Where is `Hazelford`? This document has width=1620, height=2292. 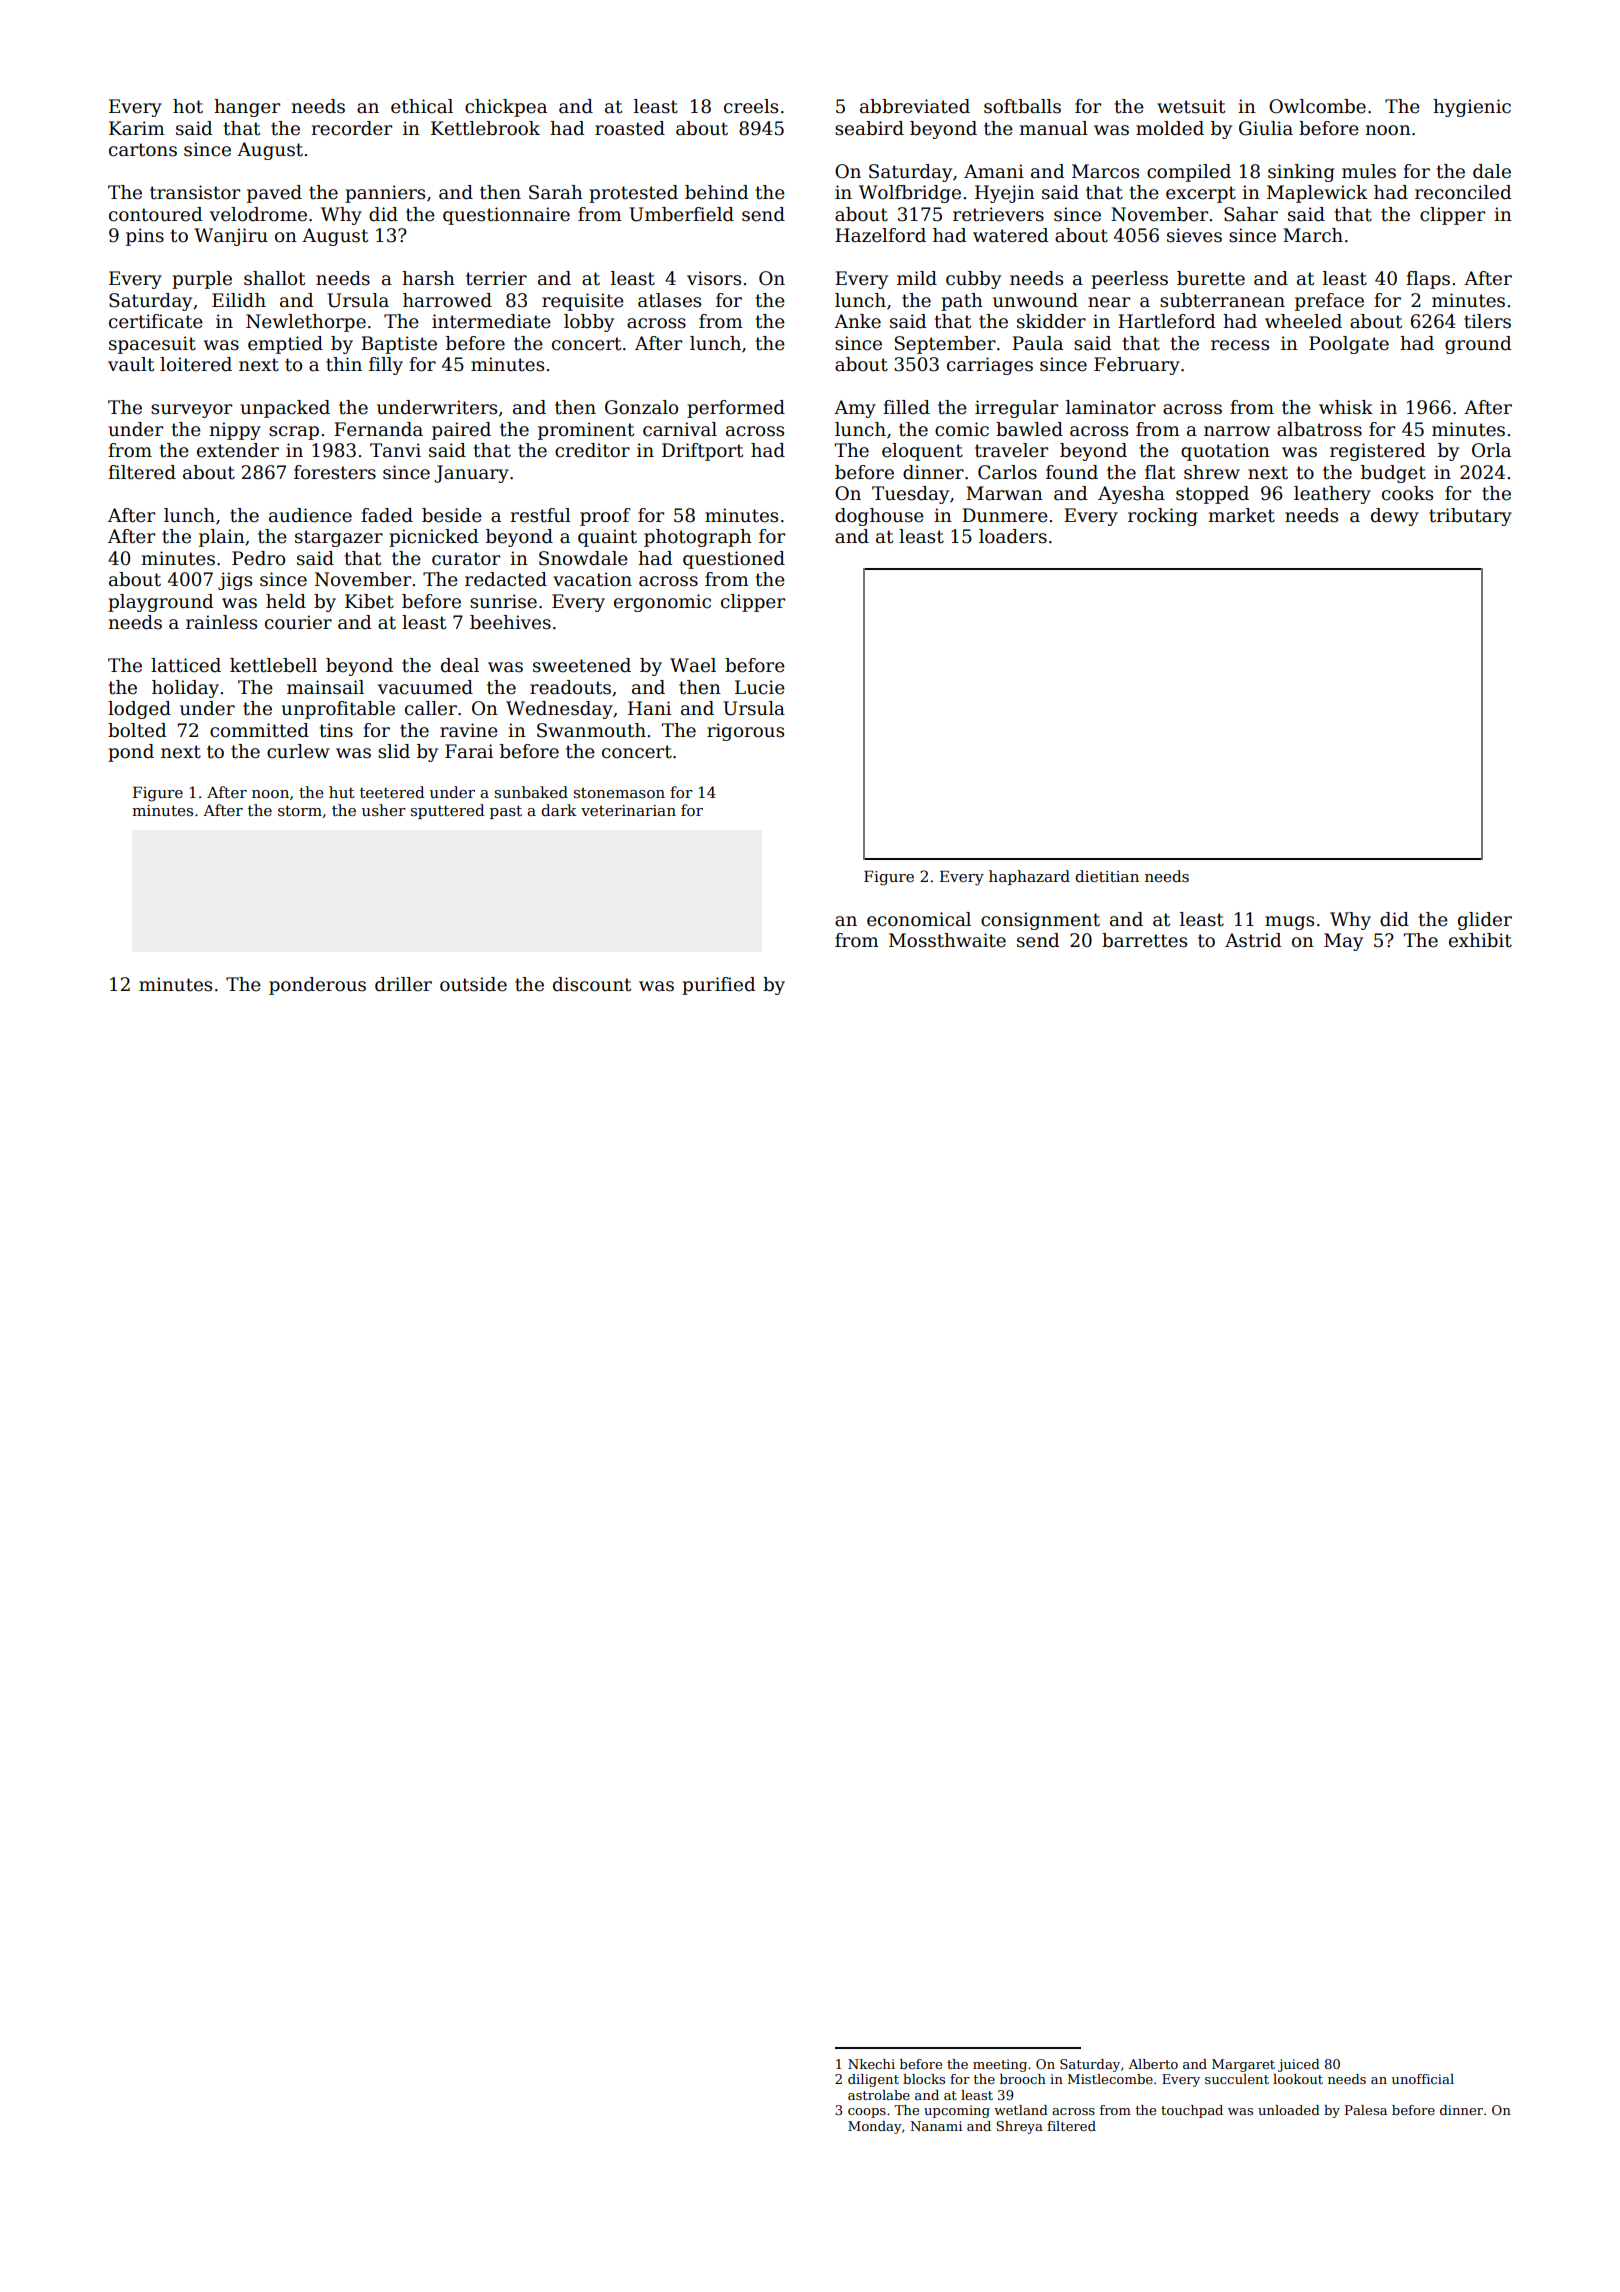
Hazelford is located at coordinates (880, 235).
